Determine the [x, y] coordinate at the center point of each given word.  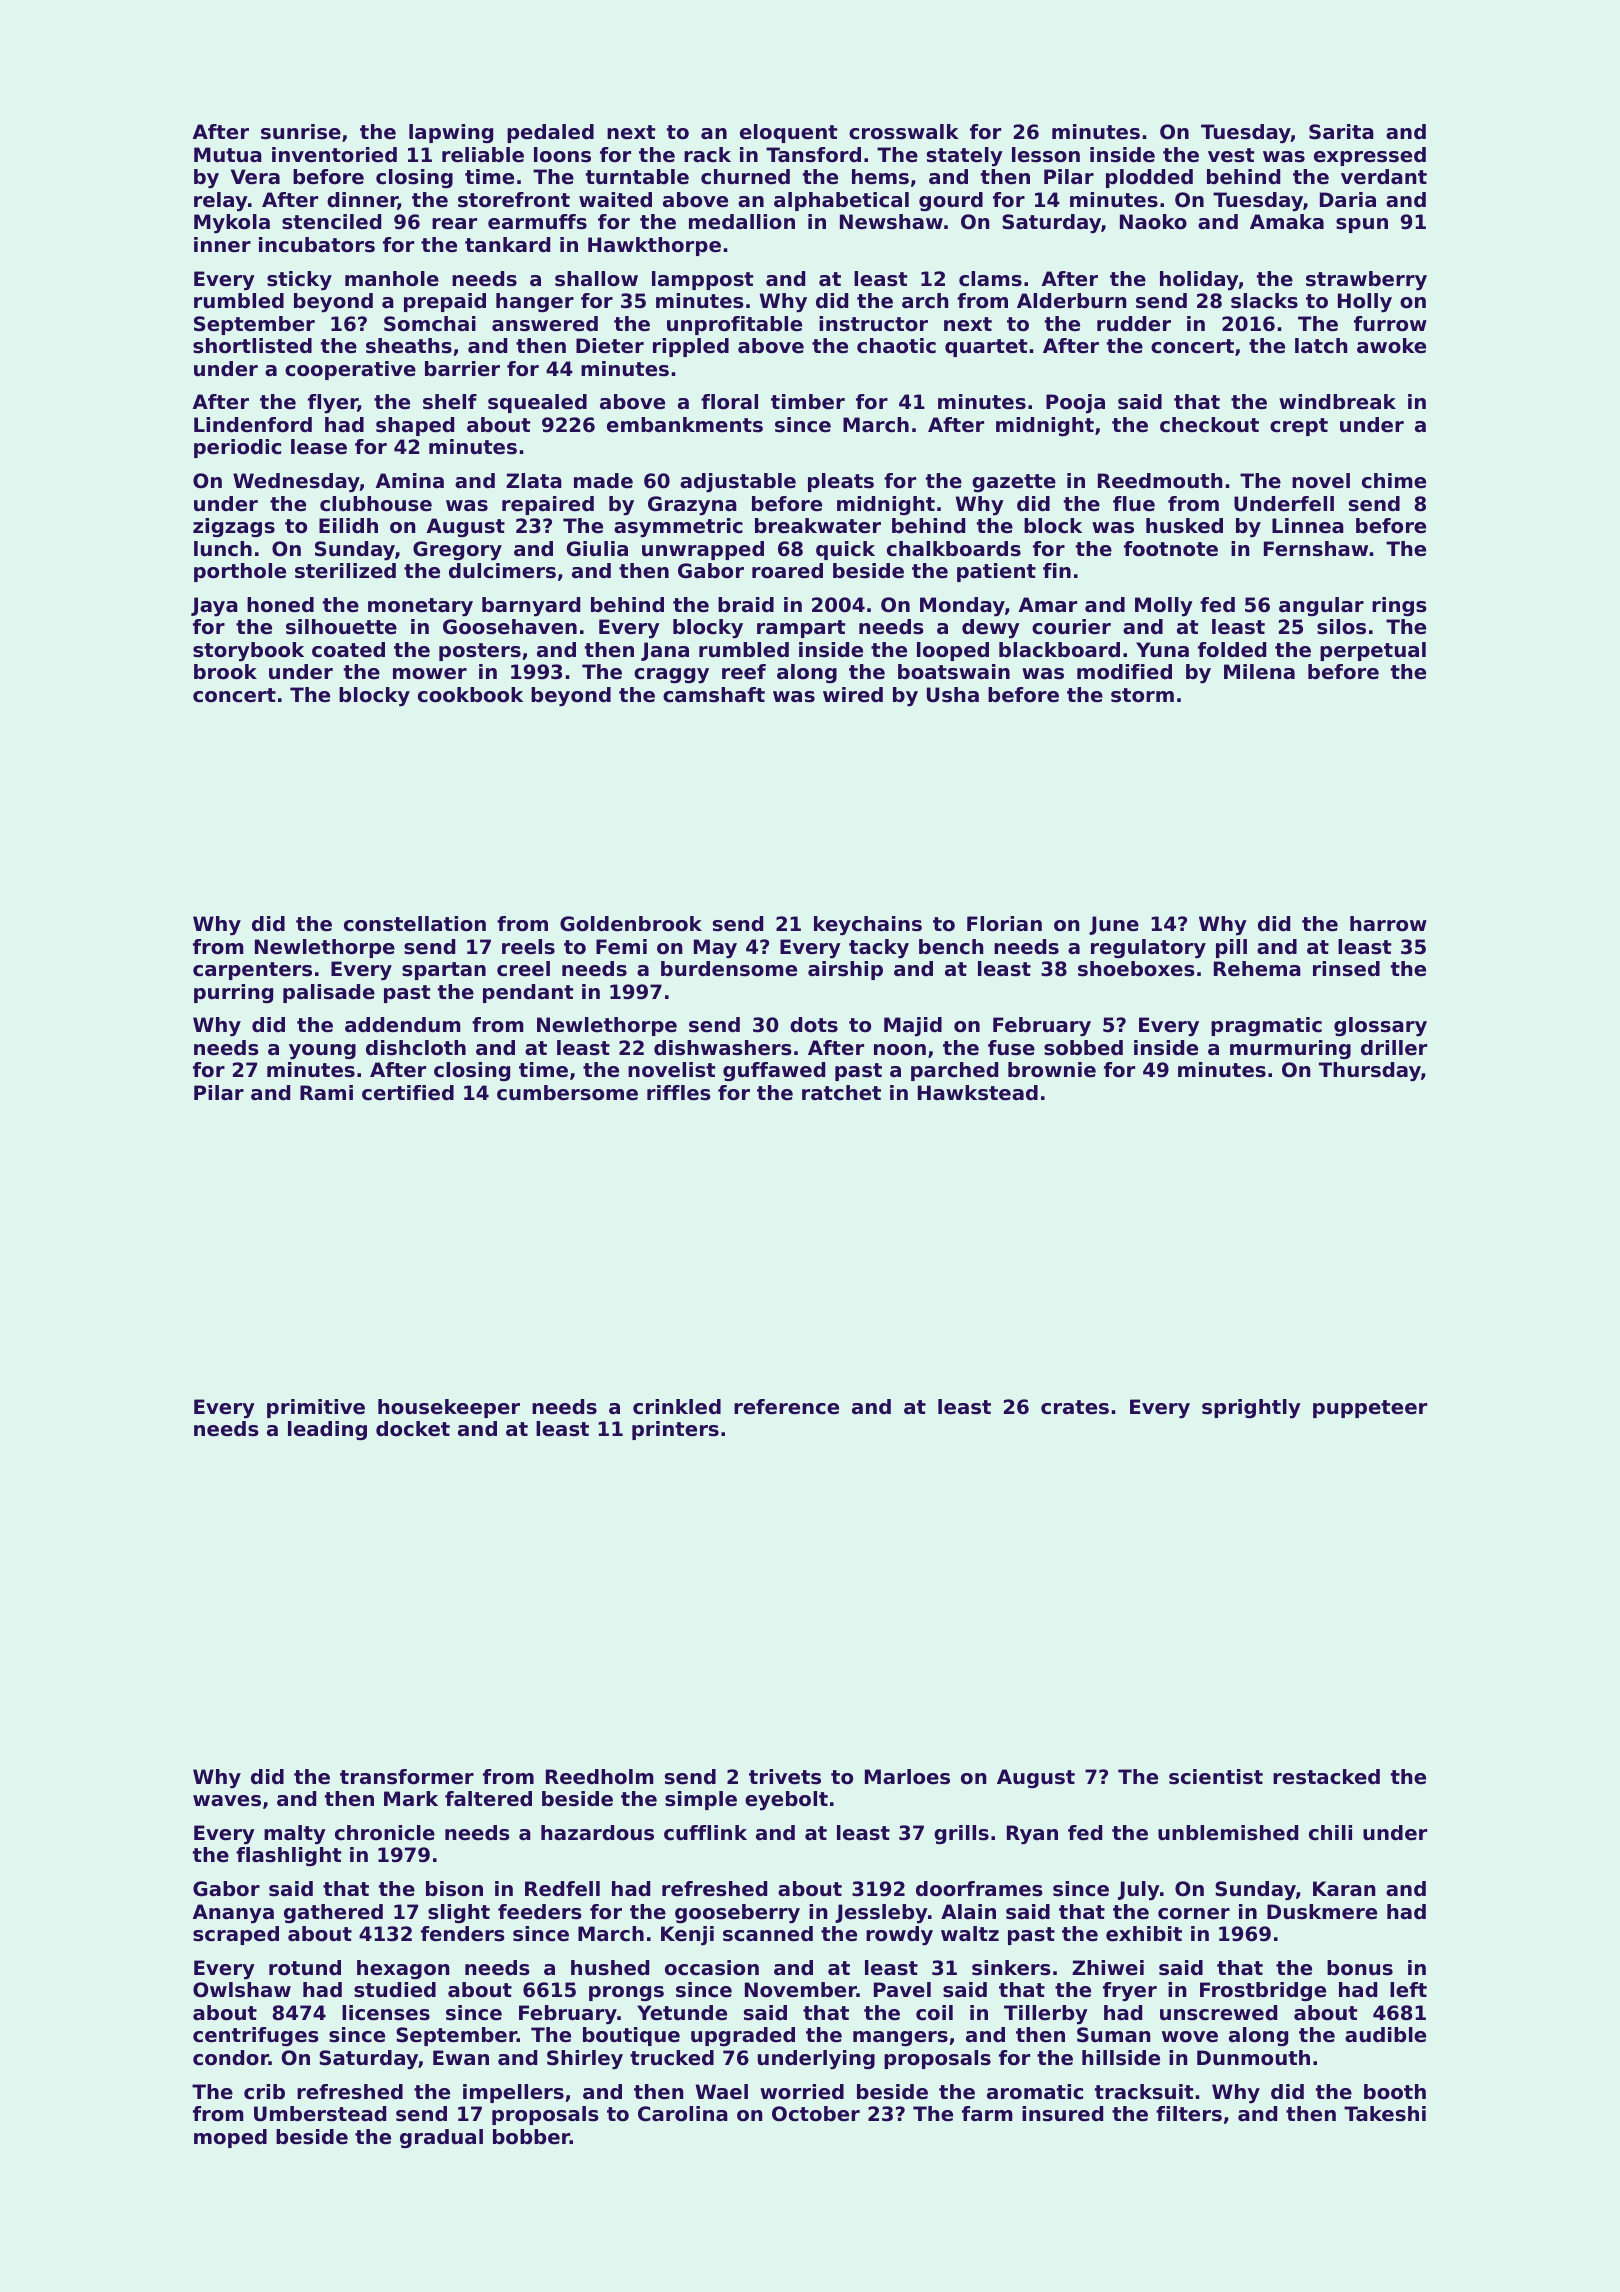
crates [1075, 1407]
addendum [403, 1025]
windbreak [1337, 402]
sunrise [301, 132]
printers [675, 1430]
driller [1394, 1048]
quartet [986, 348]
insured [1062, 2114]
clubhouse [376, 504]
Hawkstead [978, 1093]
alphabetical [841, 201]
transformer [407, 1777]
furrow [1390, 324]
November [801, 1990]
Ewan [461, 2057]
